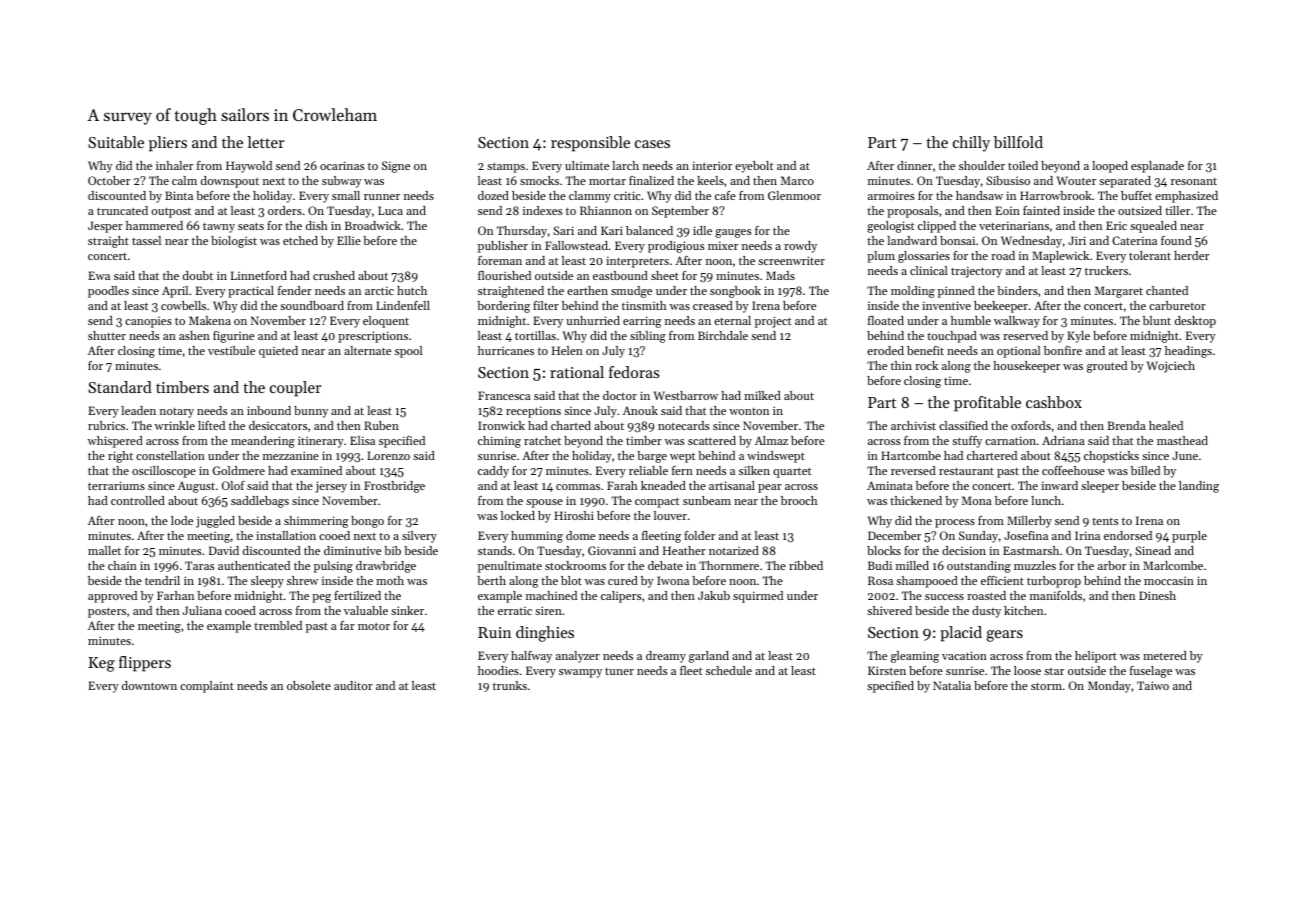 This image has height=924, width=1308. What do you see at coordinates (116, 142) in the image?
I see `Suitable` at bounding box center [116, 142].
